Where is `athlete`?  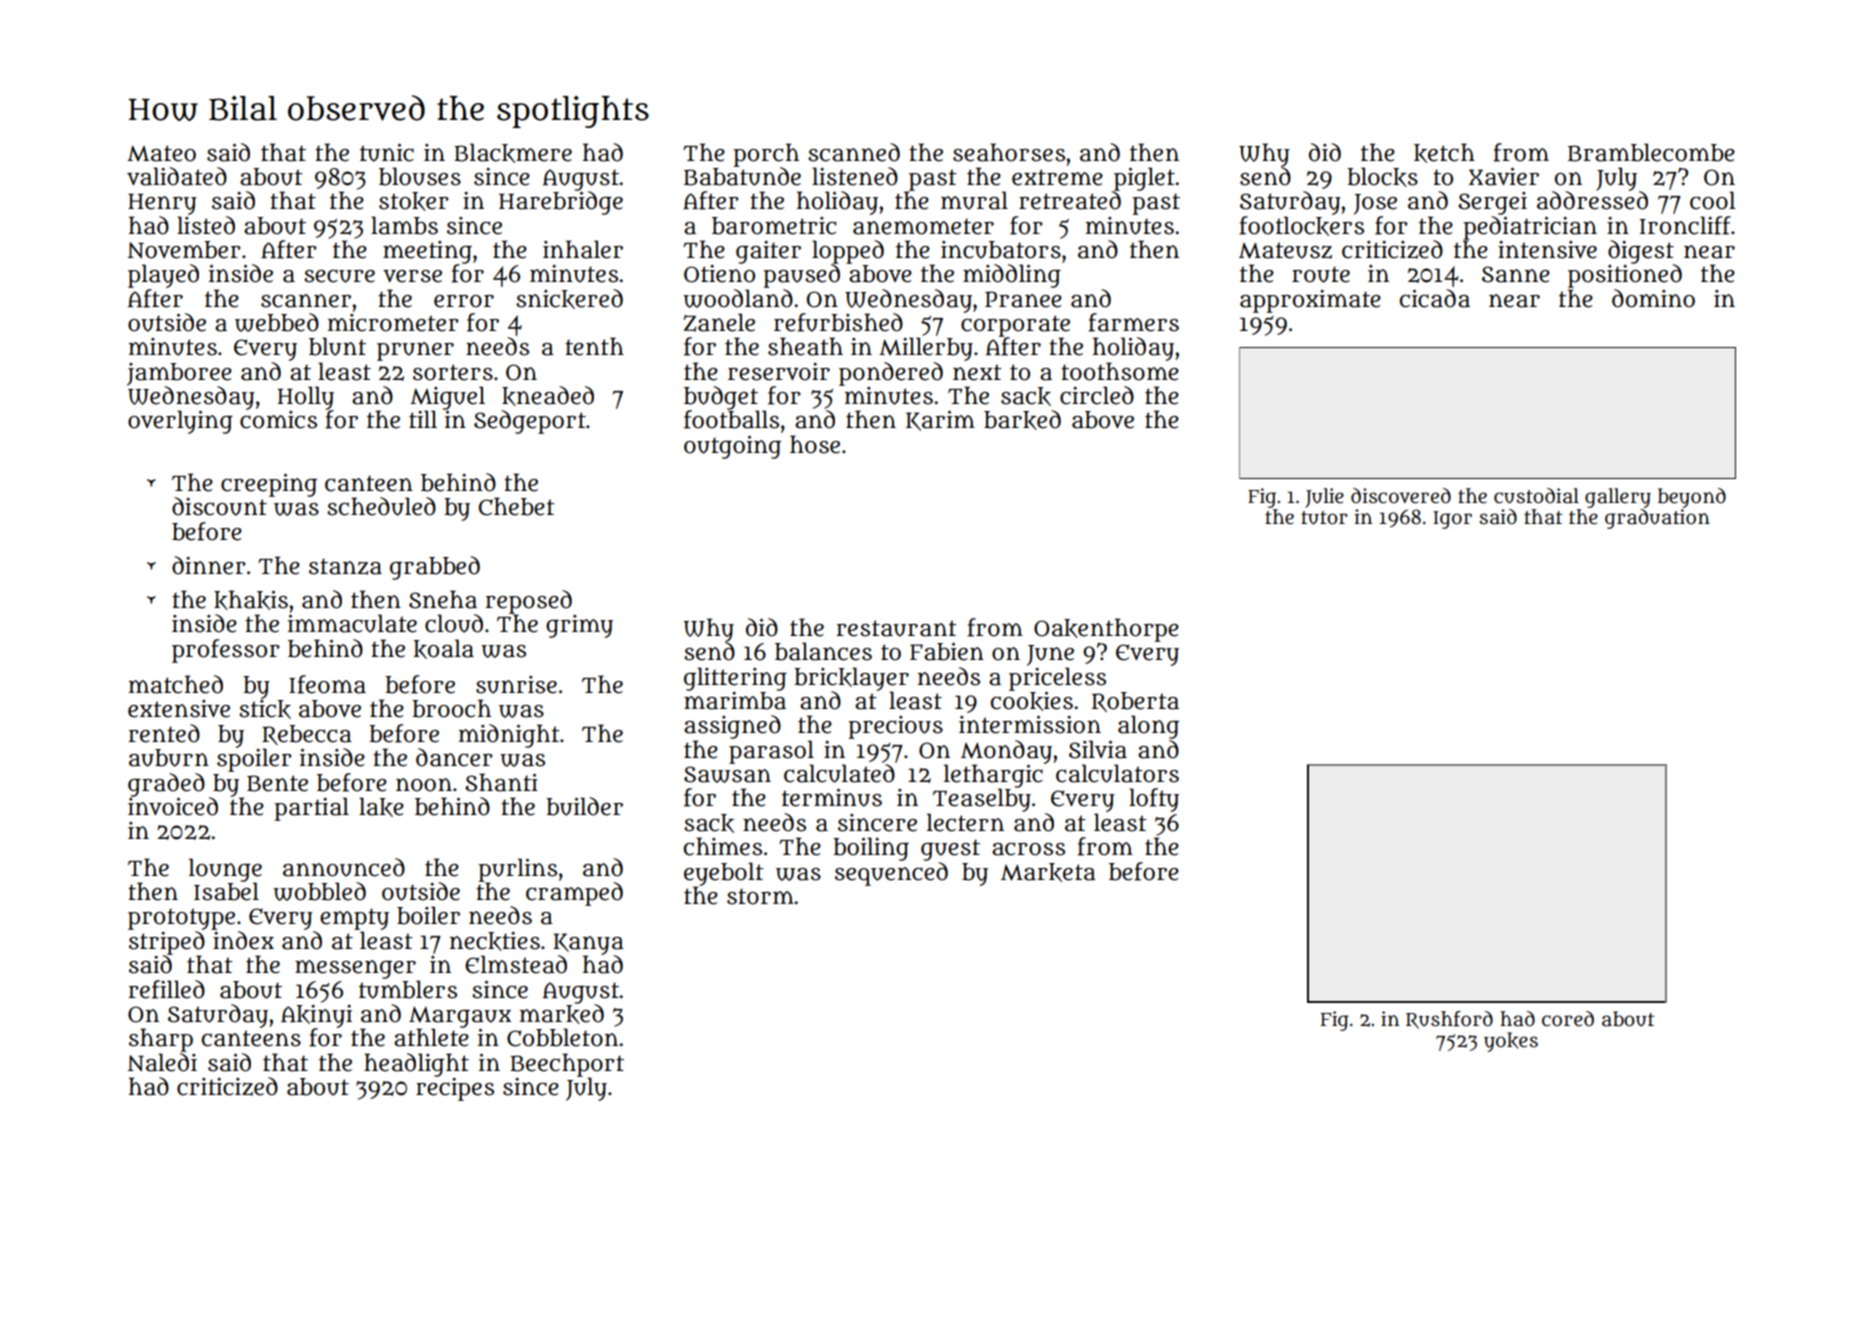
athlete is located at coordinates (431, 1037).
